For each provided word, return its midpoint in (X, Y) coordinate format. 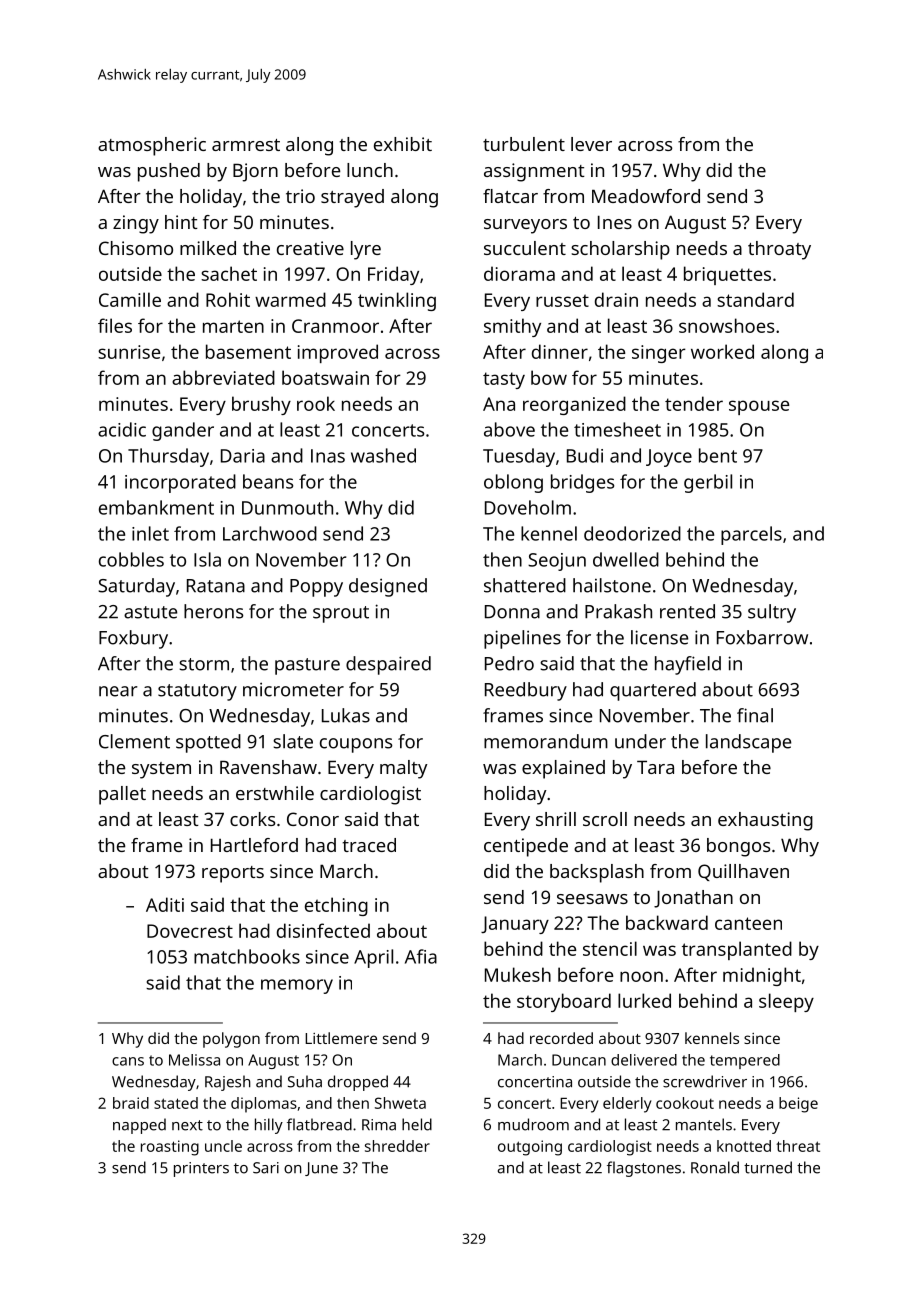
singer (659, 354)
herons (214, 611)
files (115, 325)
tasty (504, 380)
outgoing (530, 1148)
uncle (223, 1146)
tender (694, 403)
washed (383, 455)
